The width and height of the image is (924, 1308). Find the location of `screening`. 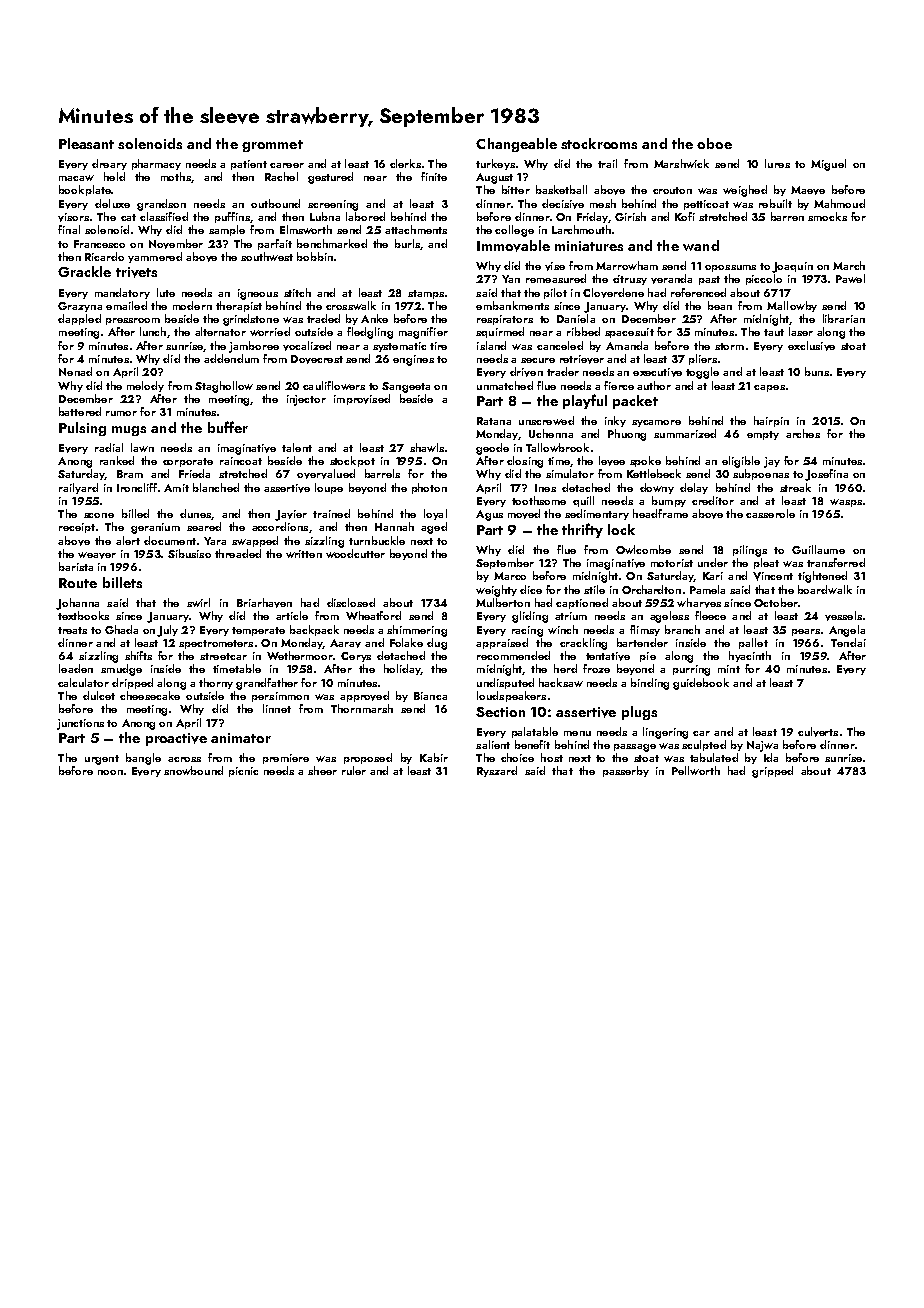

screening is located at coordinates (333, 205).
